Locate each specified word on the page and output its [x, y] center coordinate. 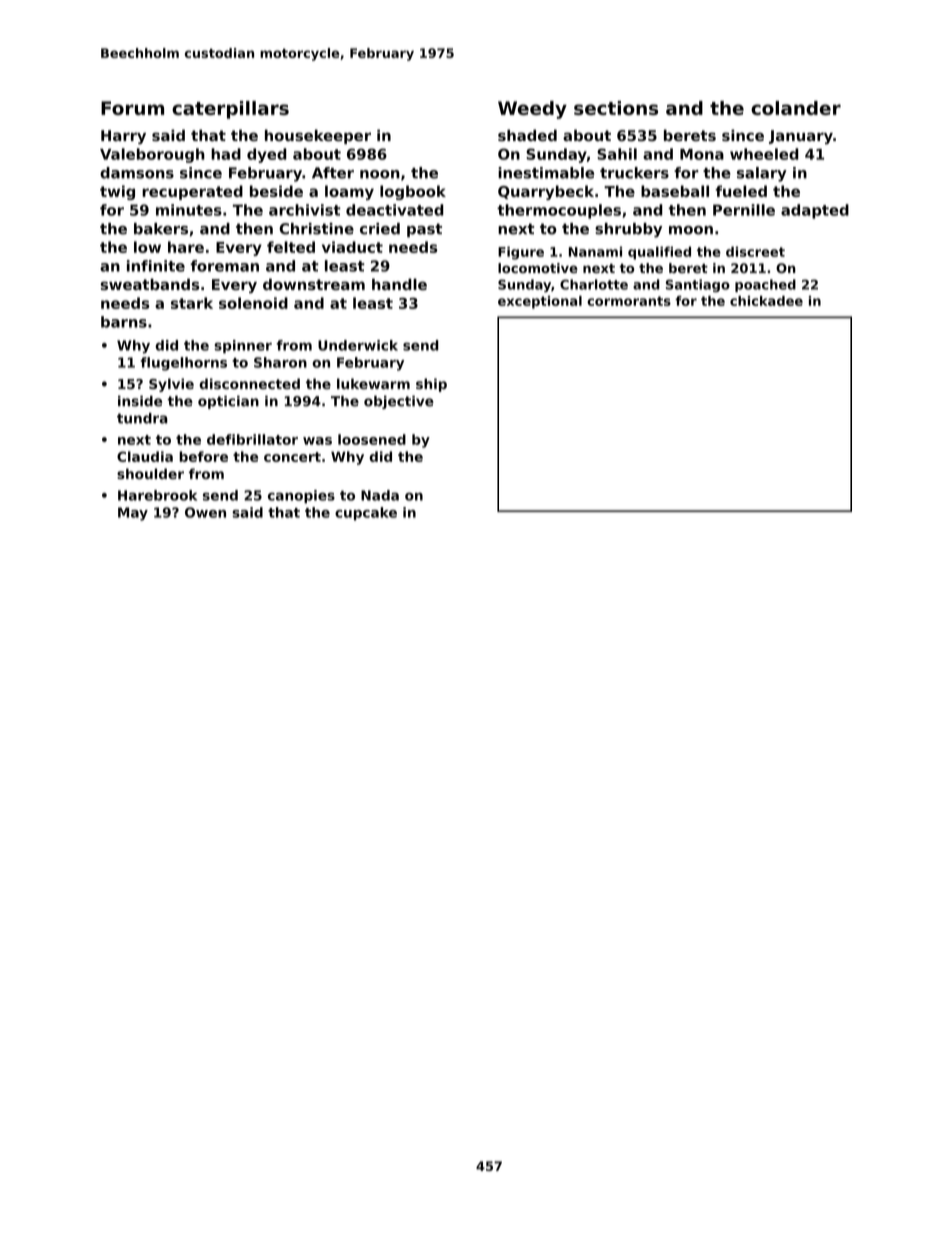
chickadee [766, 301]
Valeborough [152, 155]
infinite [156, 266]
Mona [702, 154]
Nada [380, 495]
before [203, 456]
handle [399, 284]
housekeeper [318, 136]
